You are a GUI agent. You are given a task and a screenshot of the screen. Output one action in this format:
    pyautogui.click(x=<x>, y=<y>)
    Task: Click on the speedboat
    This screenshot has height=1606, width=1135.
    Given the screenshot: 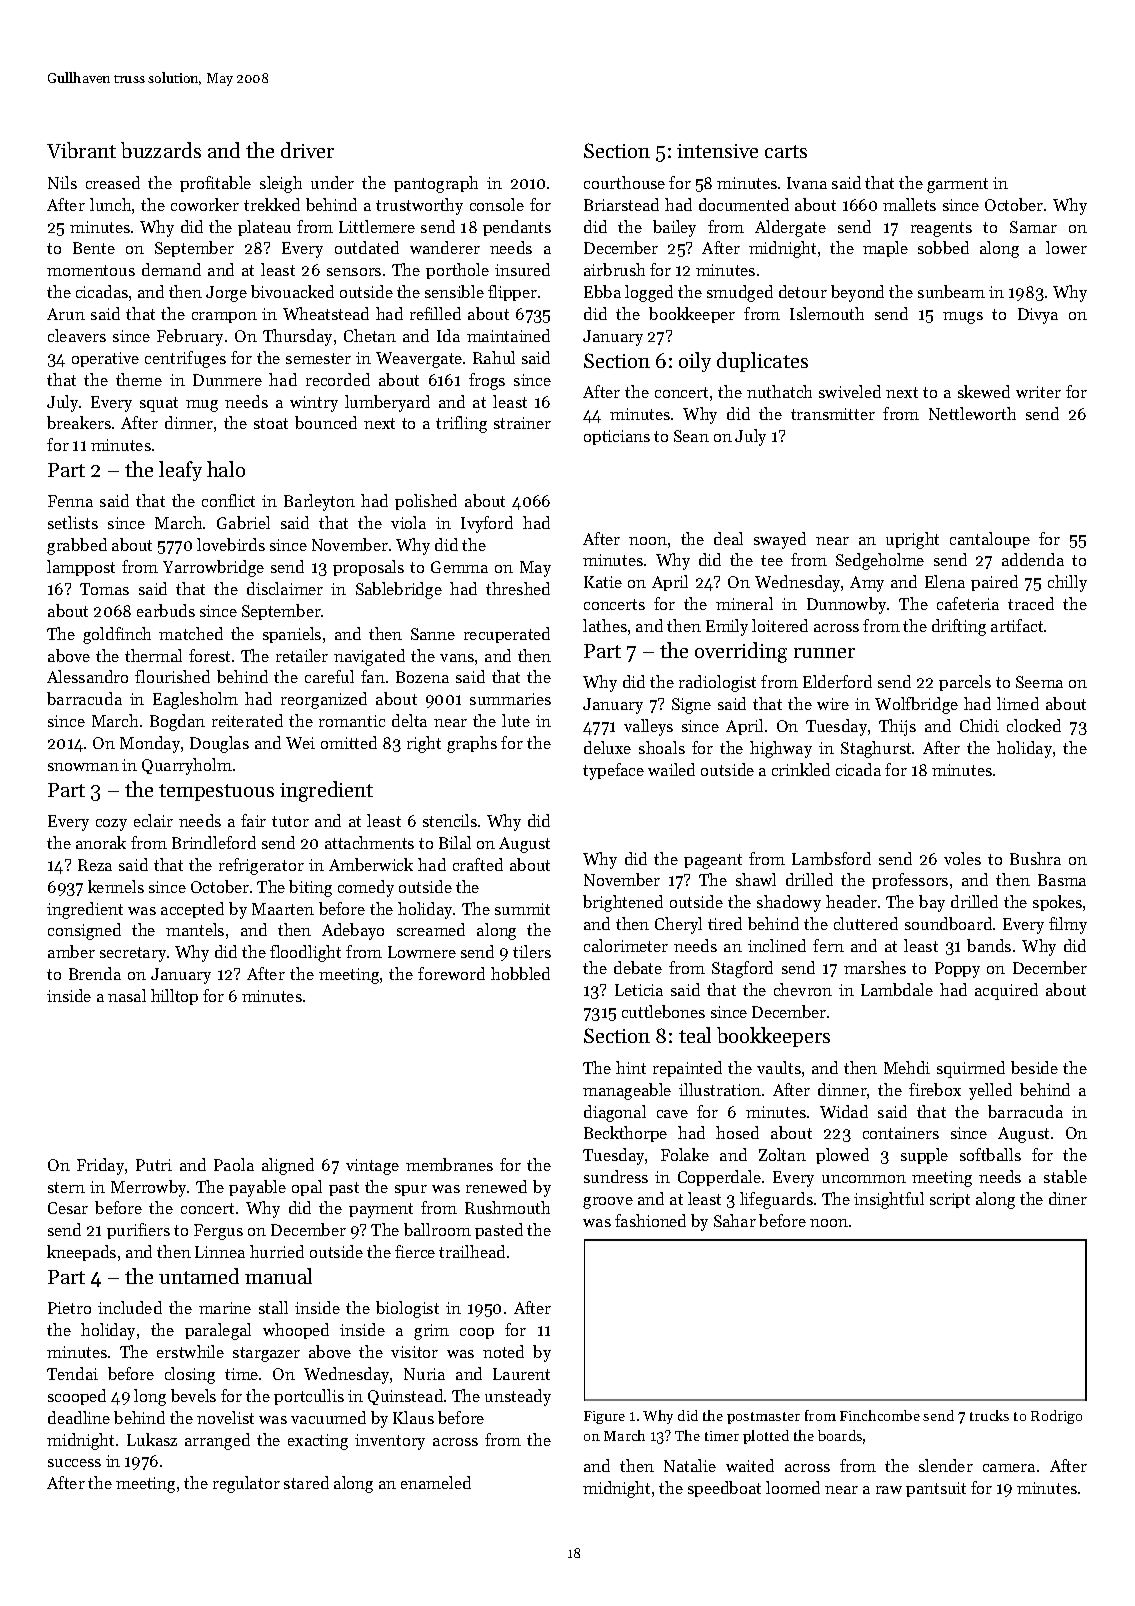 What is the action you would take?
    pyautogui.click(x=724, y=1489)
